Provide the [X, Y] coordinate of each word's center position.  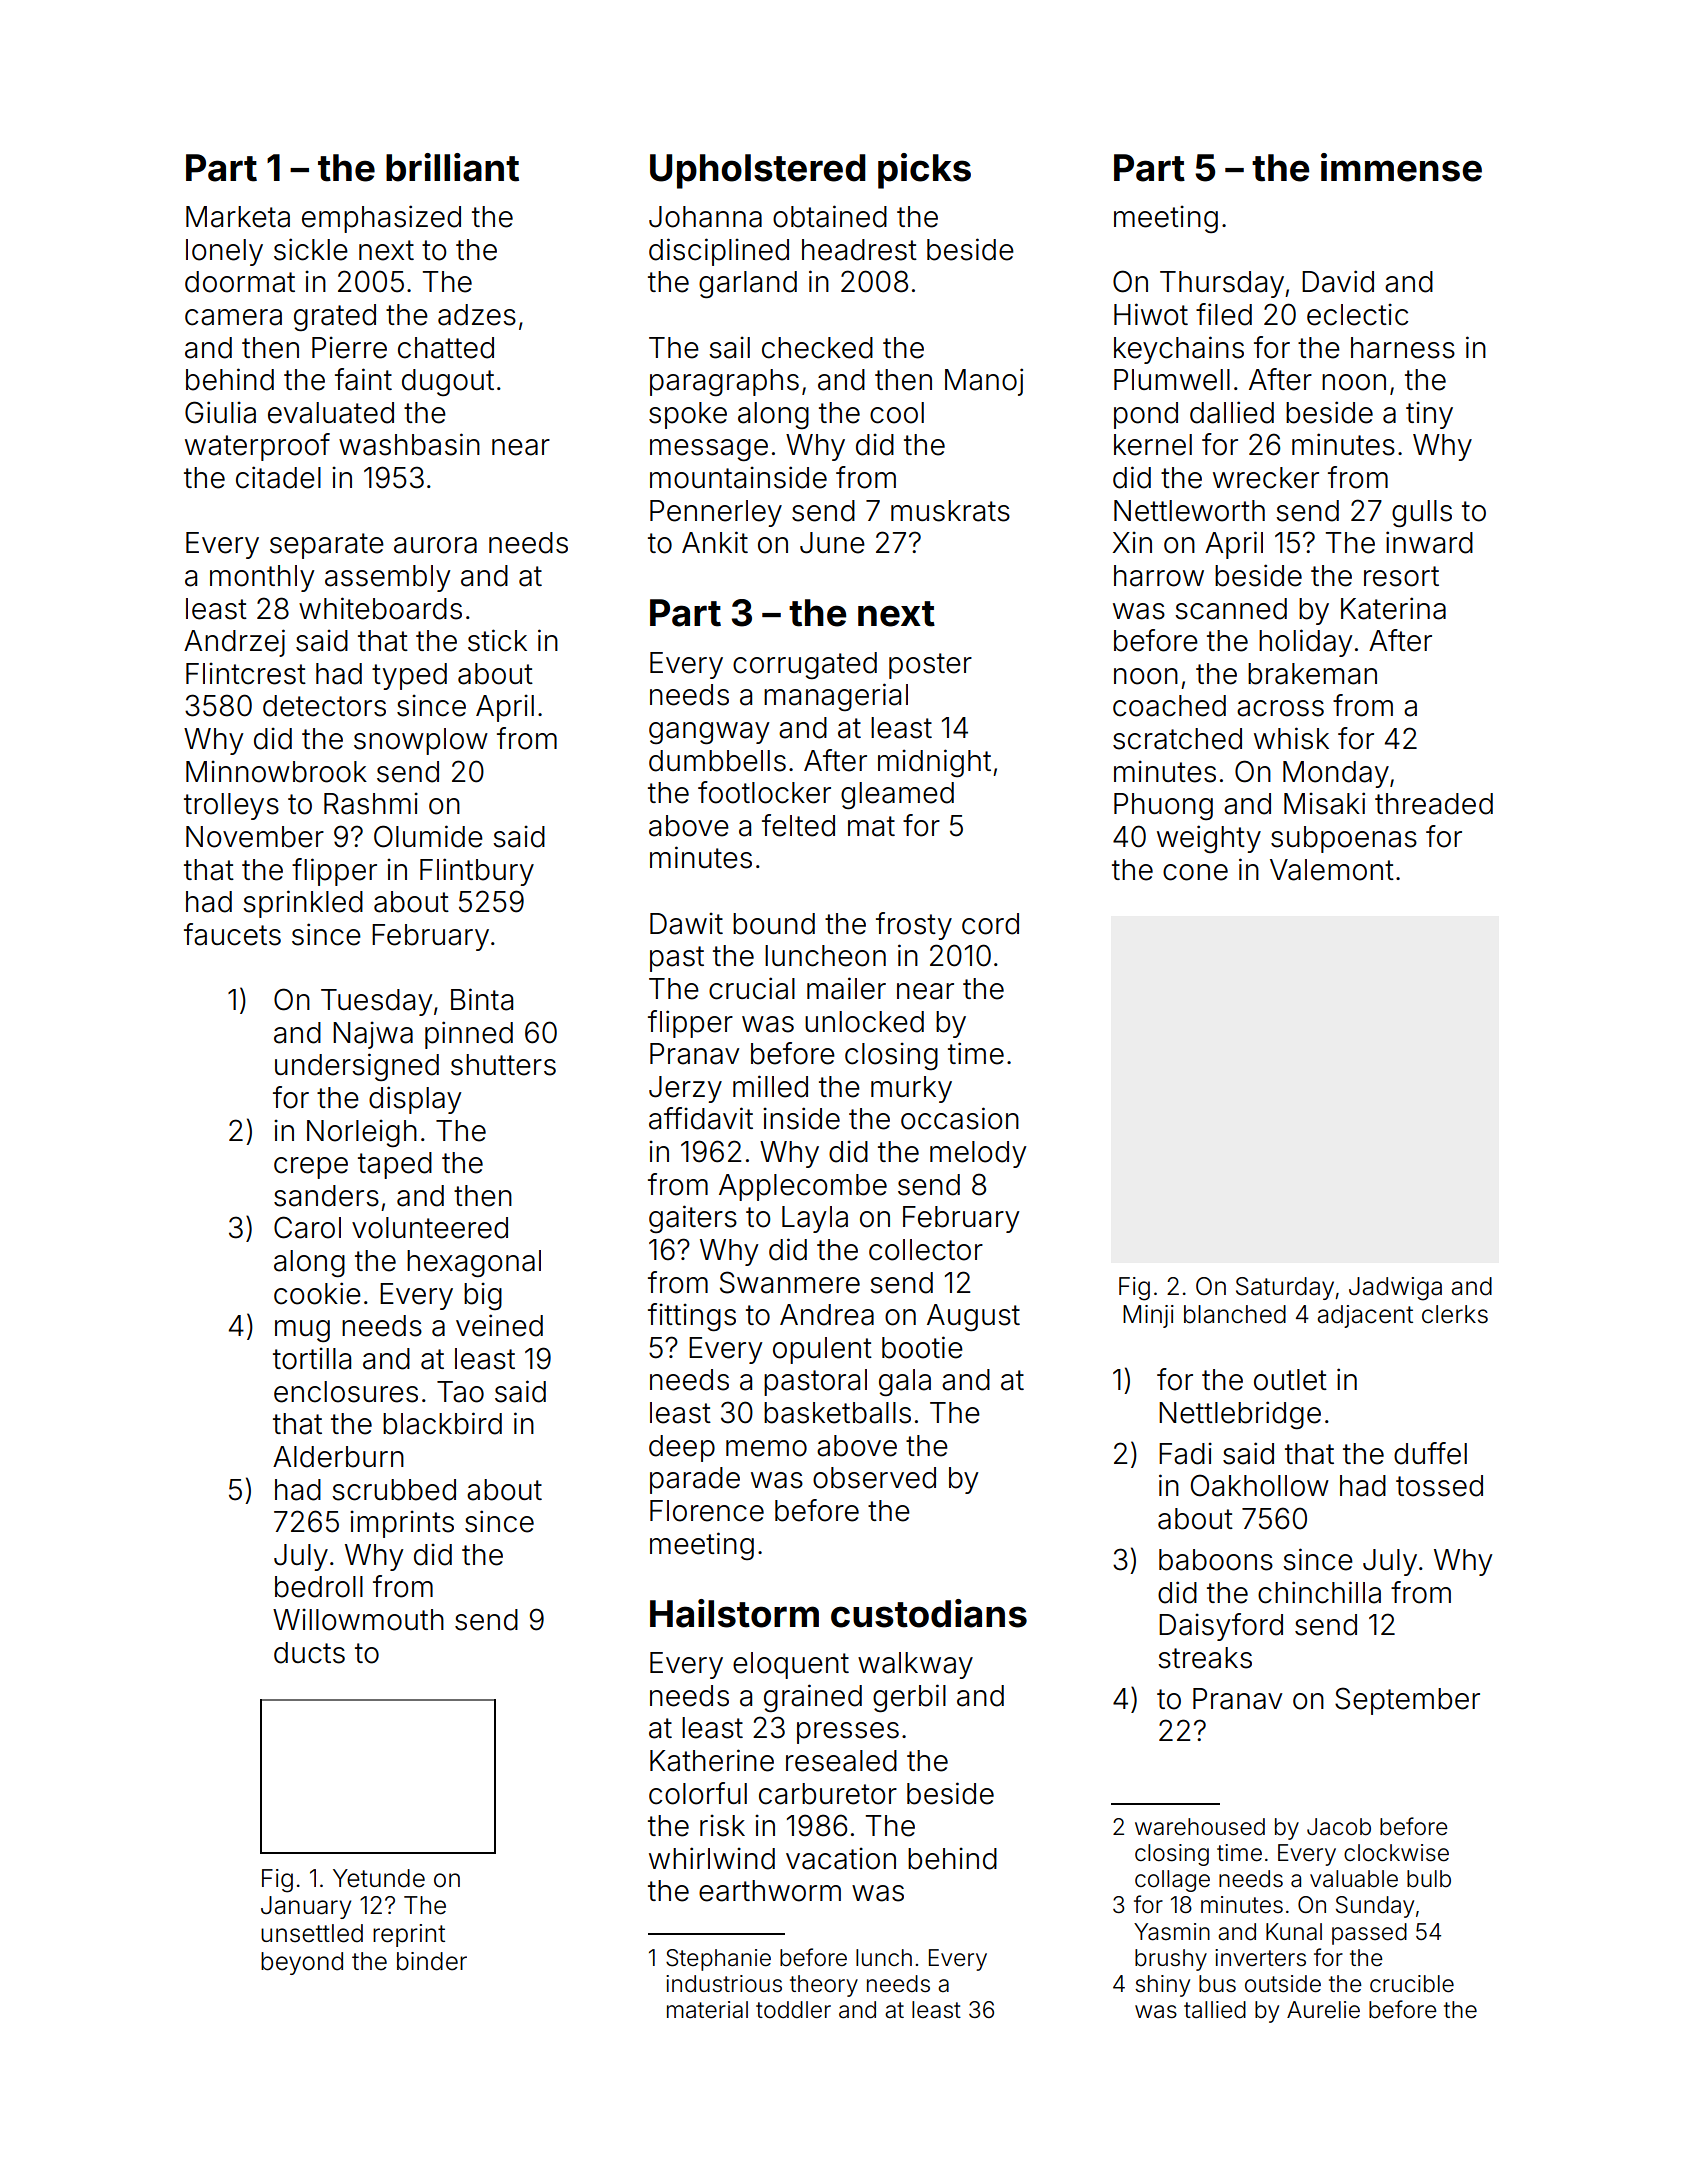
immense [1401, 167]
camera [233, 317]
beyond [302, 1963]
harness [1403, 348]
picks [924, 171]
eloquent [791, 1665]
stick [497, 640]
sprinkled [303, 904]
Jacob [1339, 1827]
